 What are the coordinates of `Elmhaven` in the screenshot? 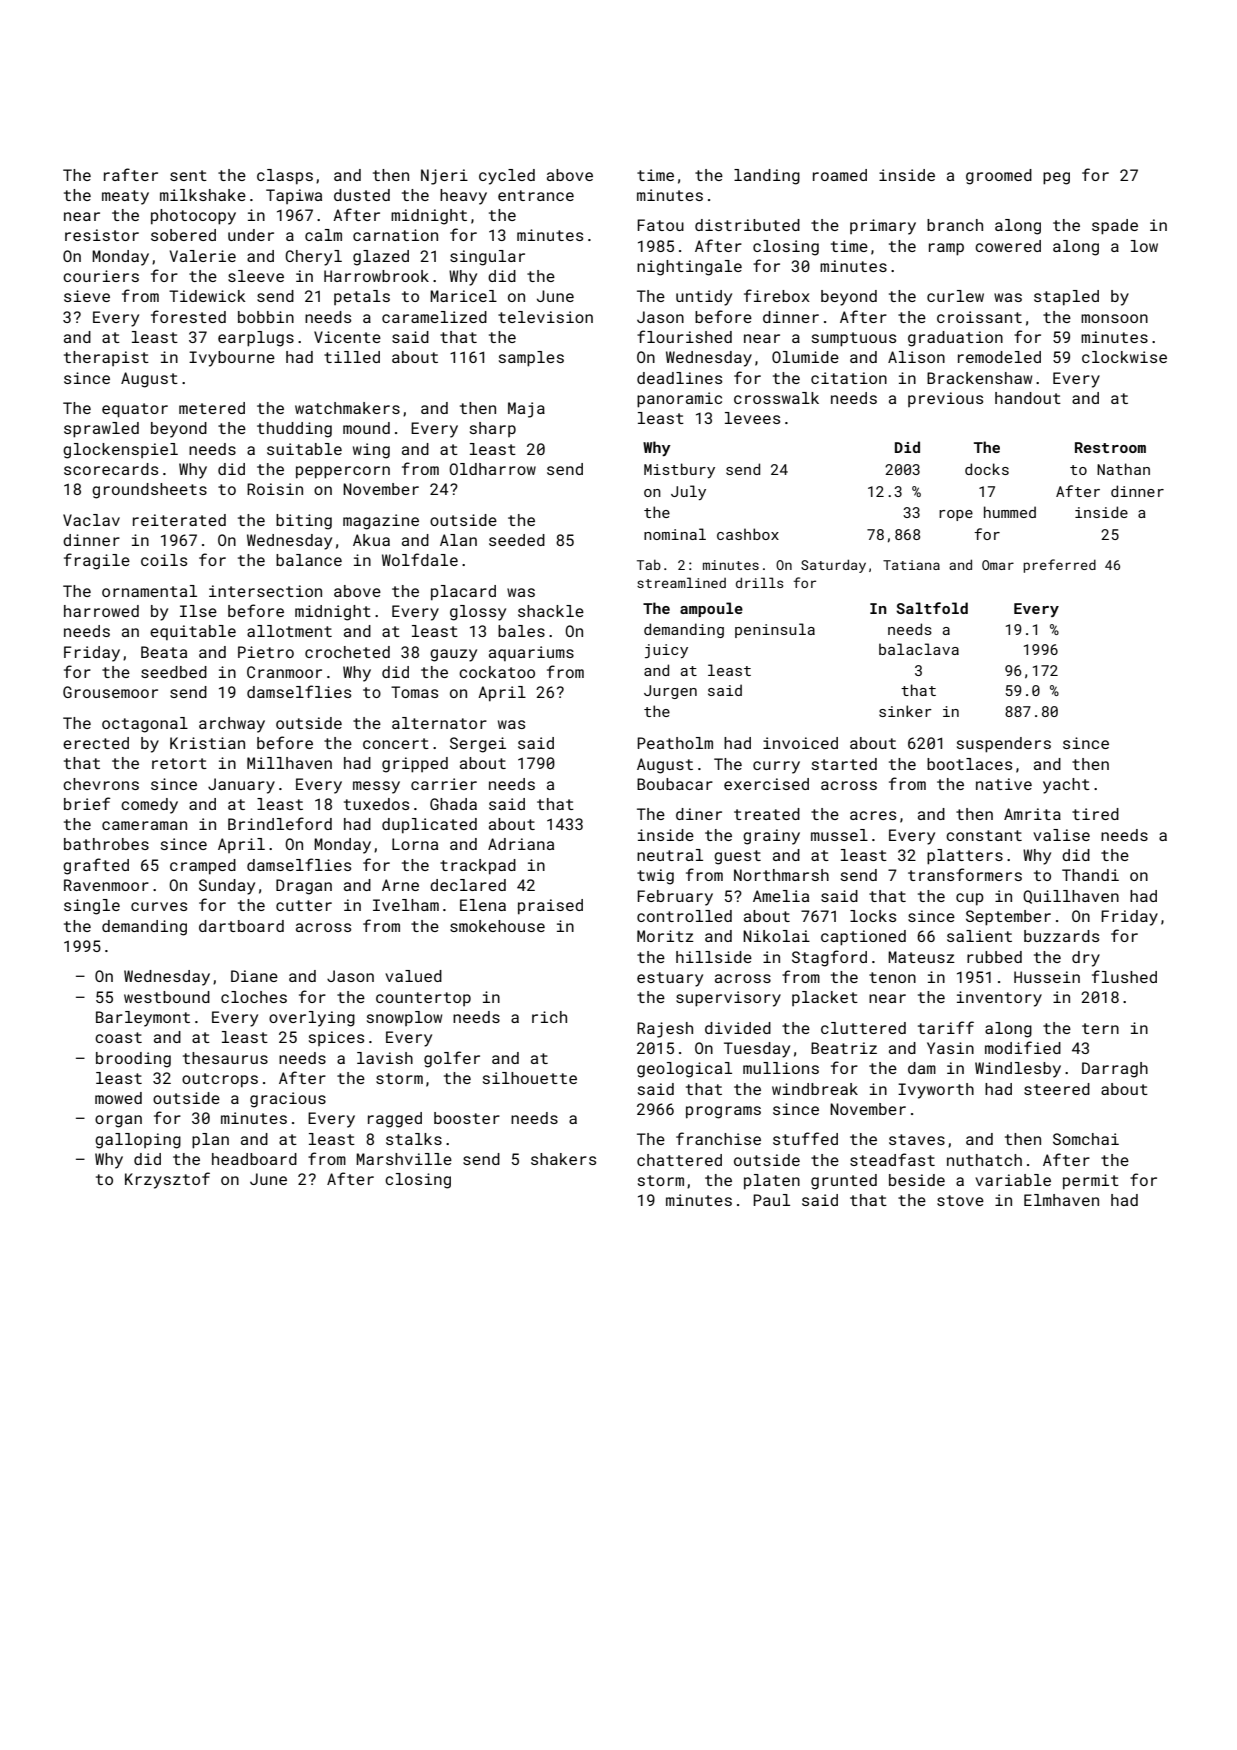 It's located at (1061, 1200).
